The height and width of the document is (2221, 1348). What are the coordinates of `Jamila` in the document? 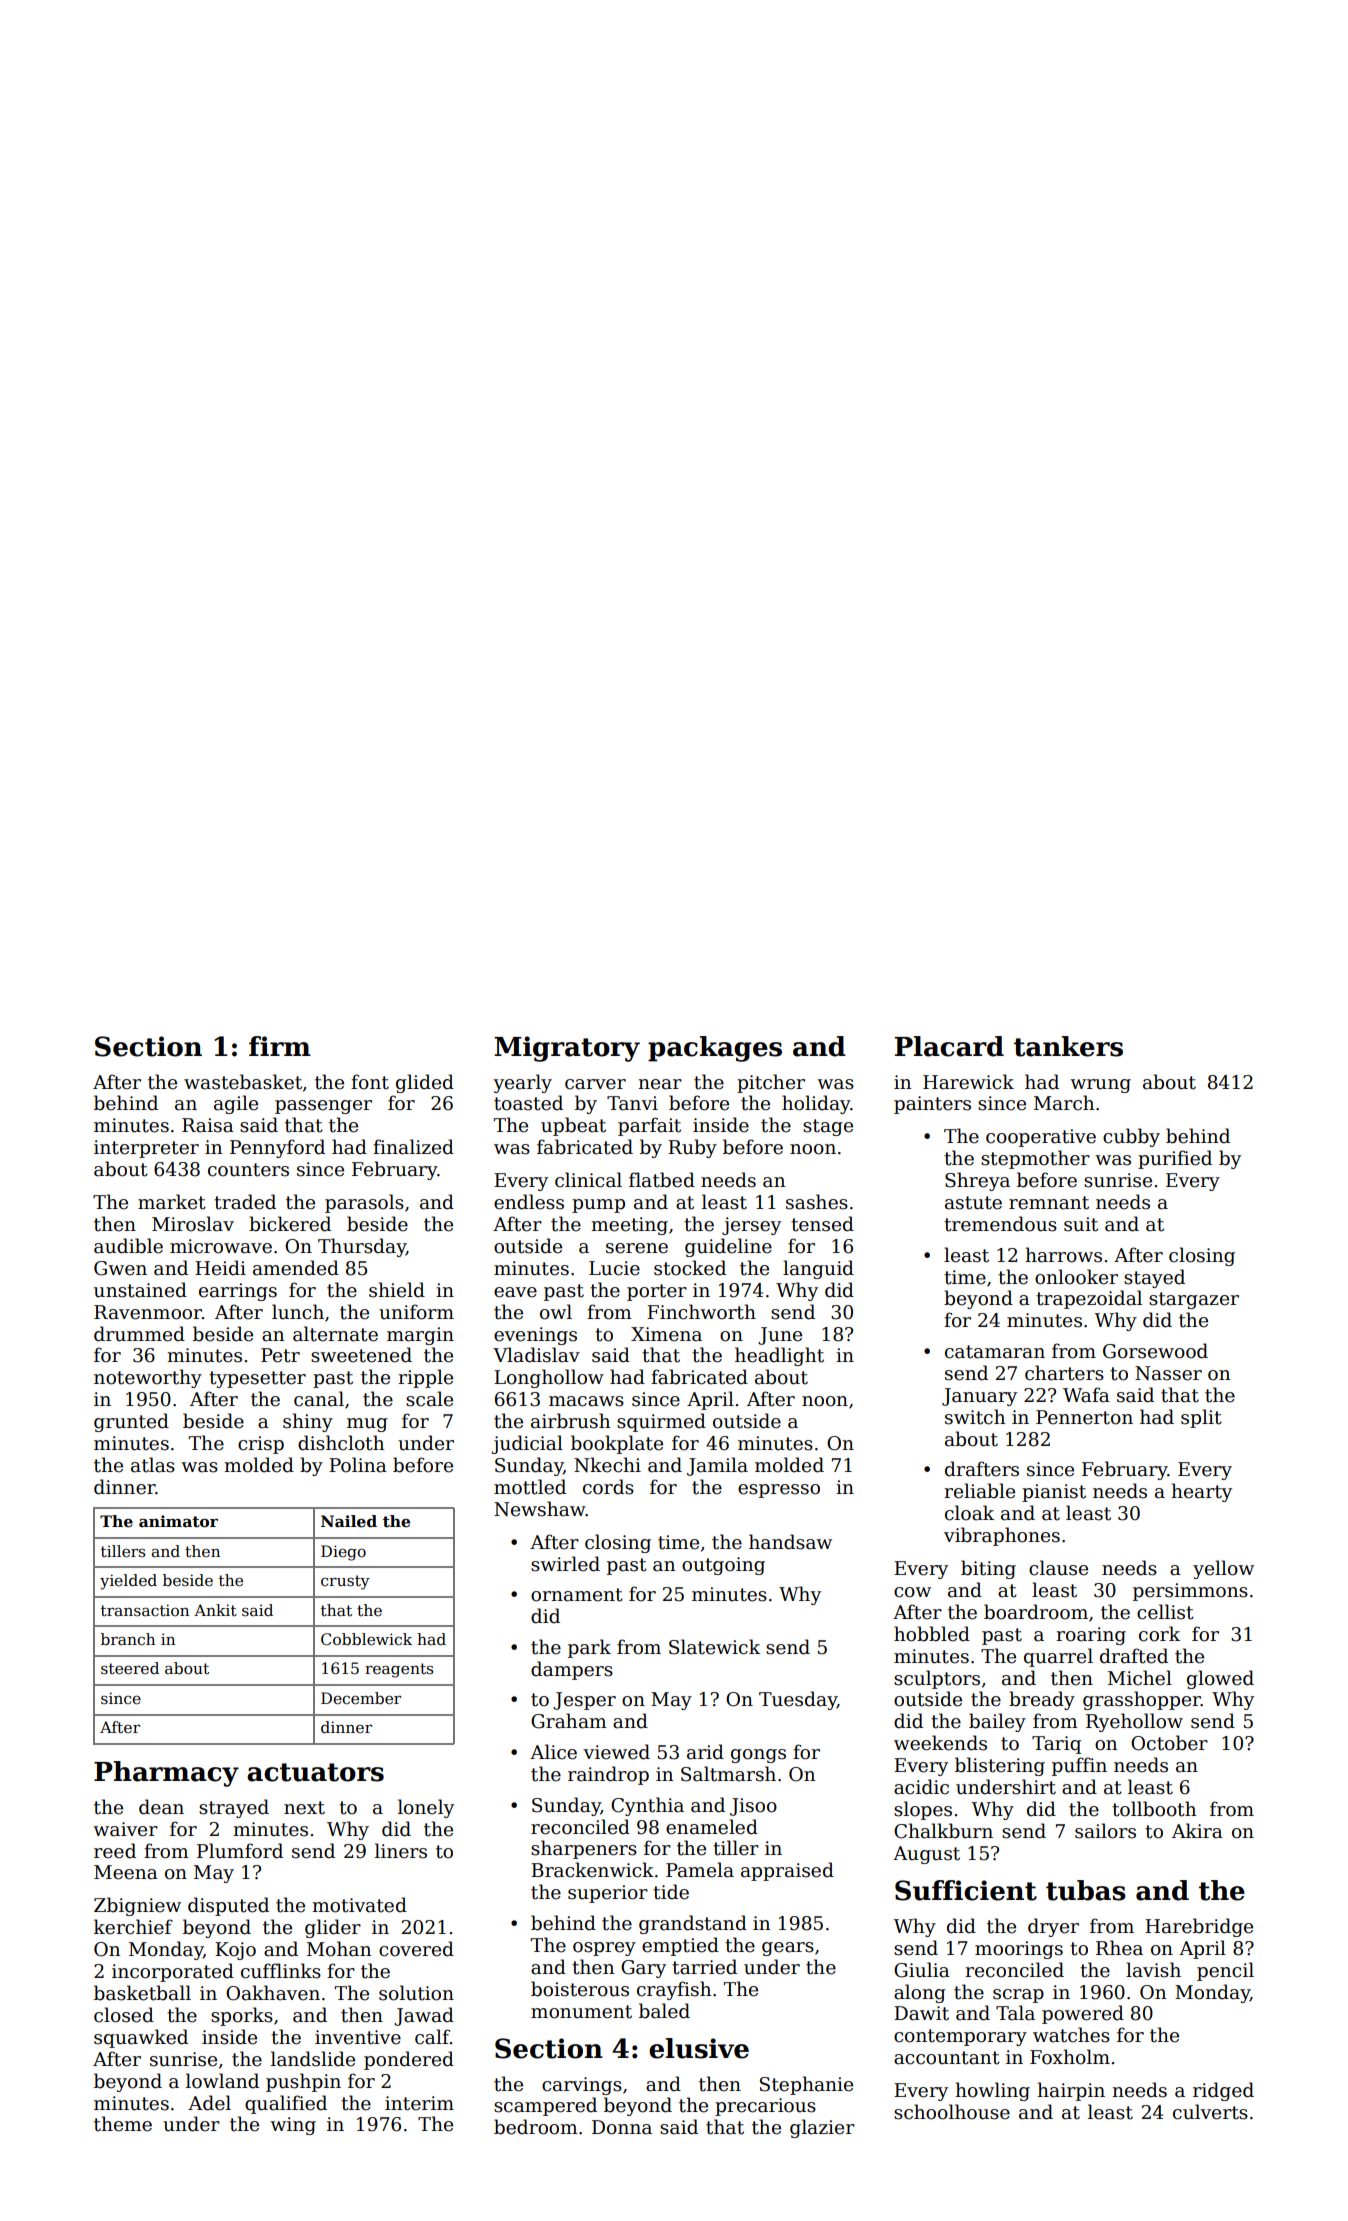 It's located at (717, 1466).
